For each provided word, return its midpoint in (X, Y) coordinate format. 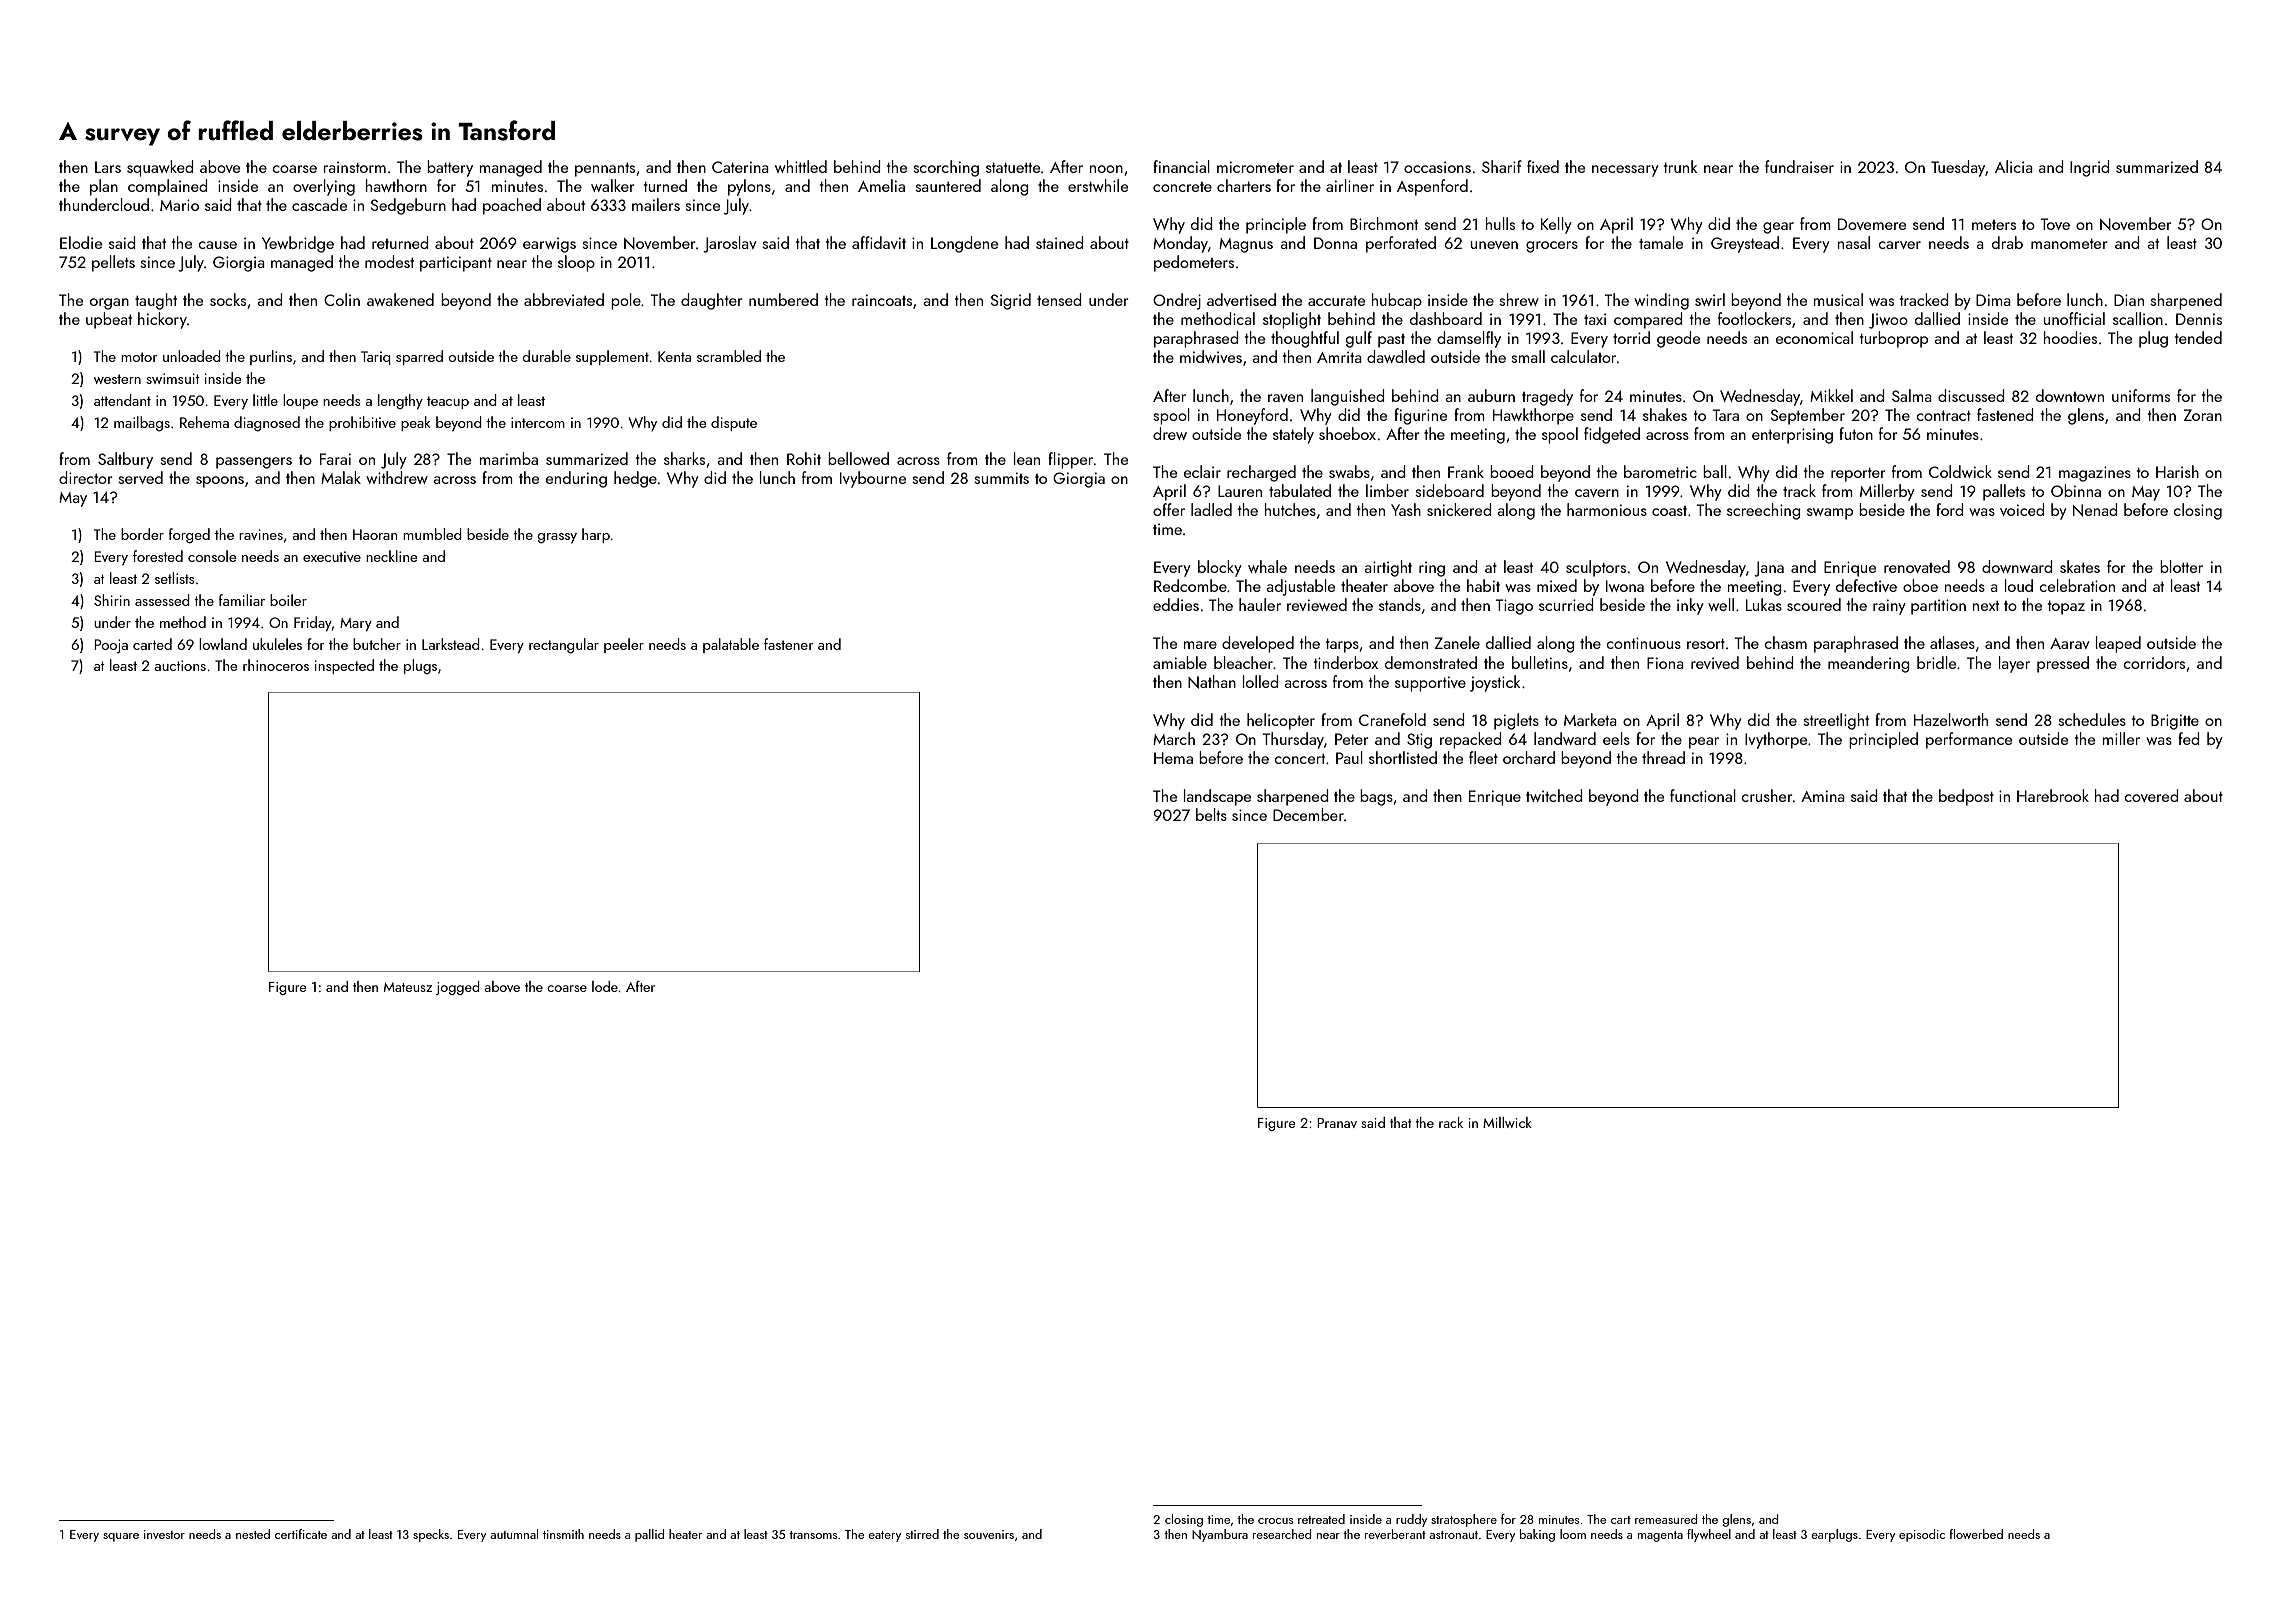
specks (431, 1535)
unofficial (2074, 318)
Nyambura (1220, 1535)
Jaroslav (730, 244)
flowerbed (1976, 1534)
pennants (605, 170)
